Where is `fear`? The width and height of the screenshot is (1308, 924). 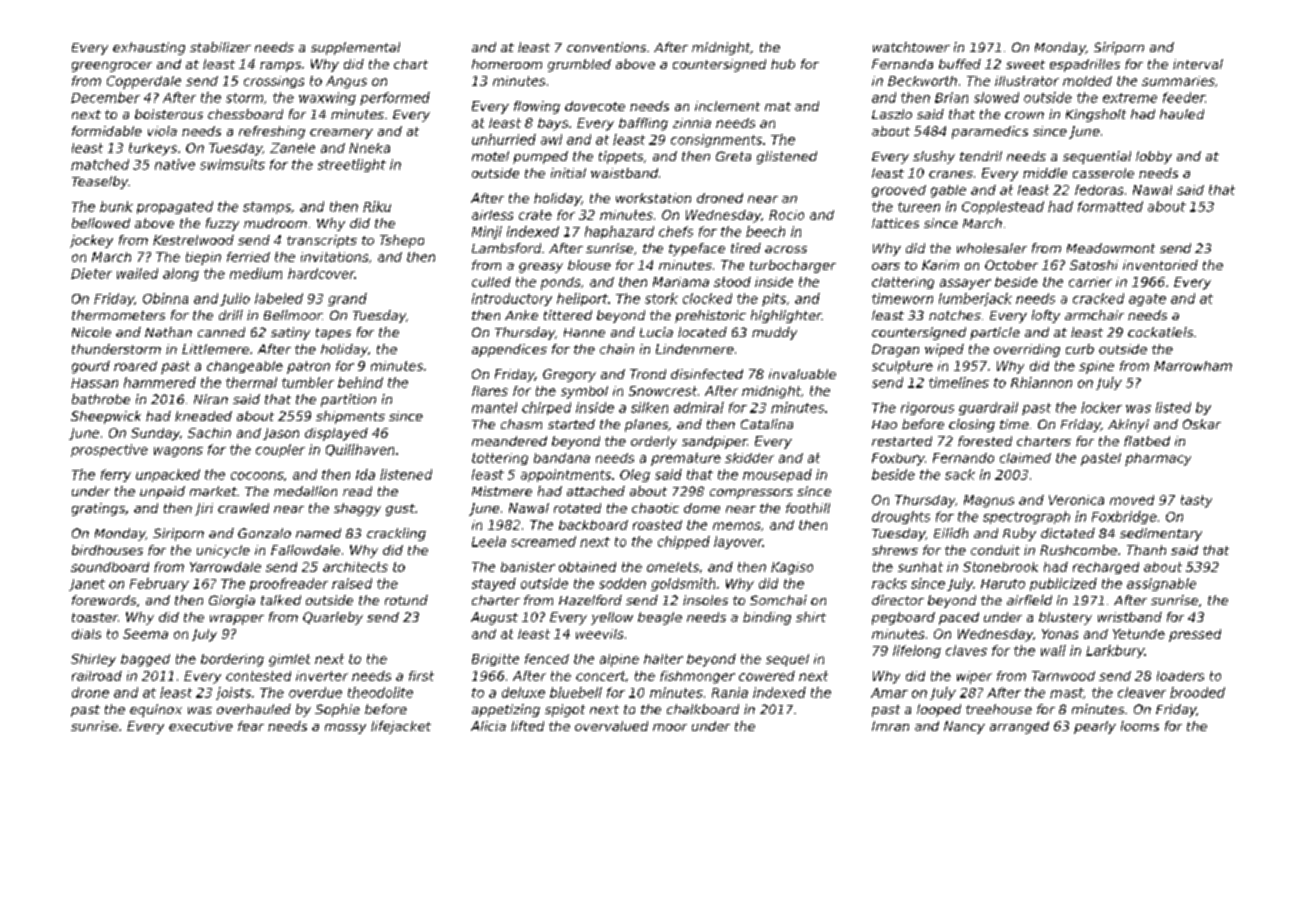
fear is located at coordinates (251, 726).
